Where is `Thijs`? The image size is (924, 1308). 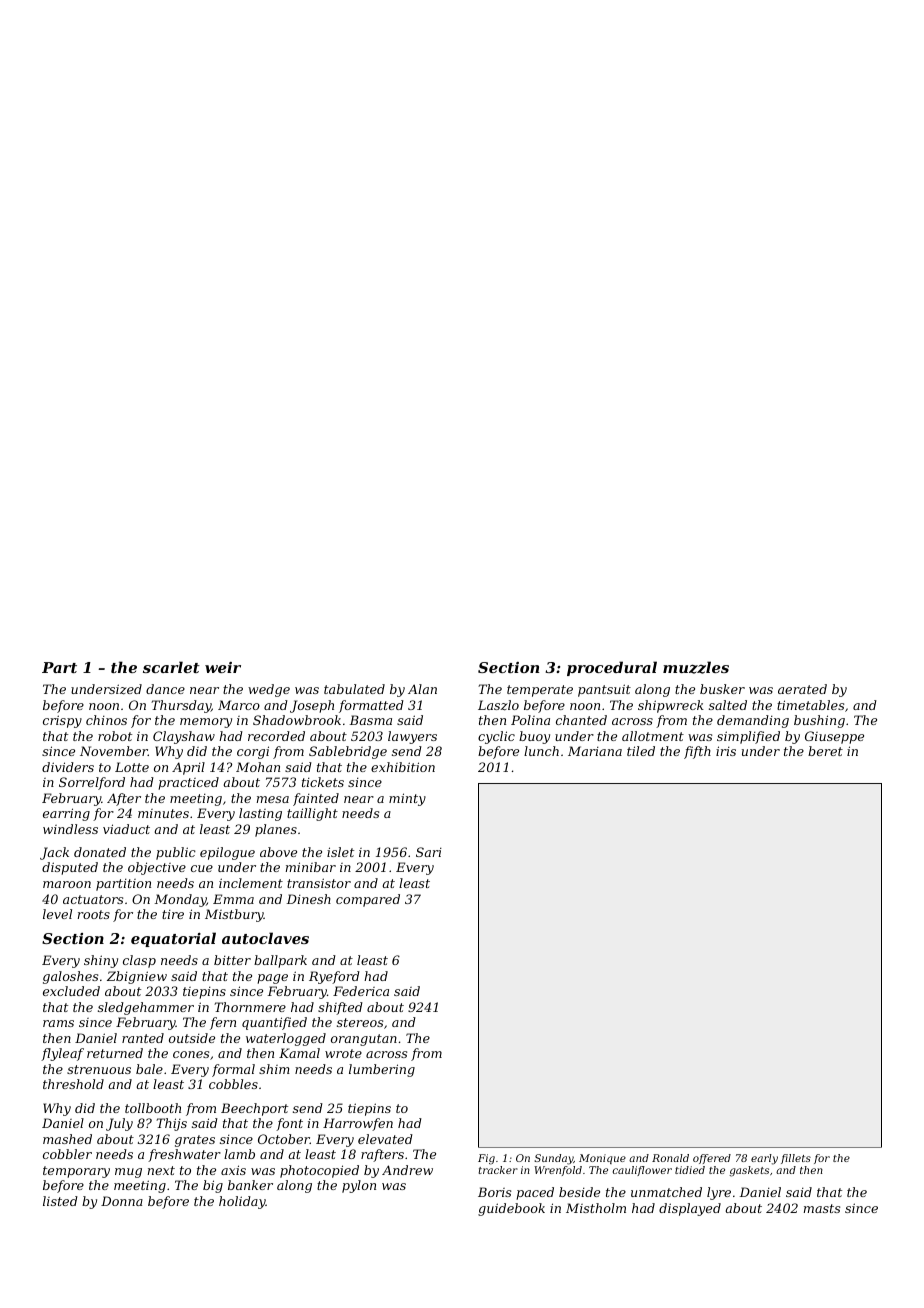 Thijs is located at coordinates (171, 1124).
